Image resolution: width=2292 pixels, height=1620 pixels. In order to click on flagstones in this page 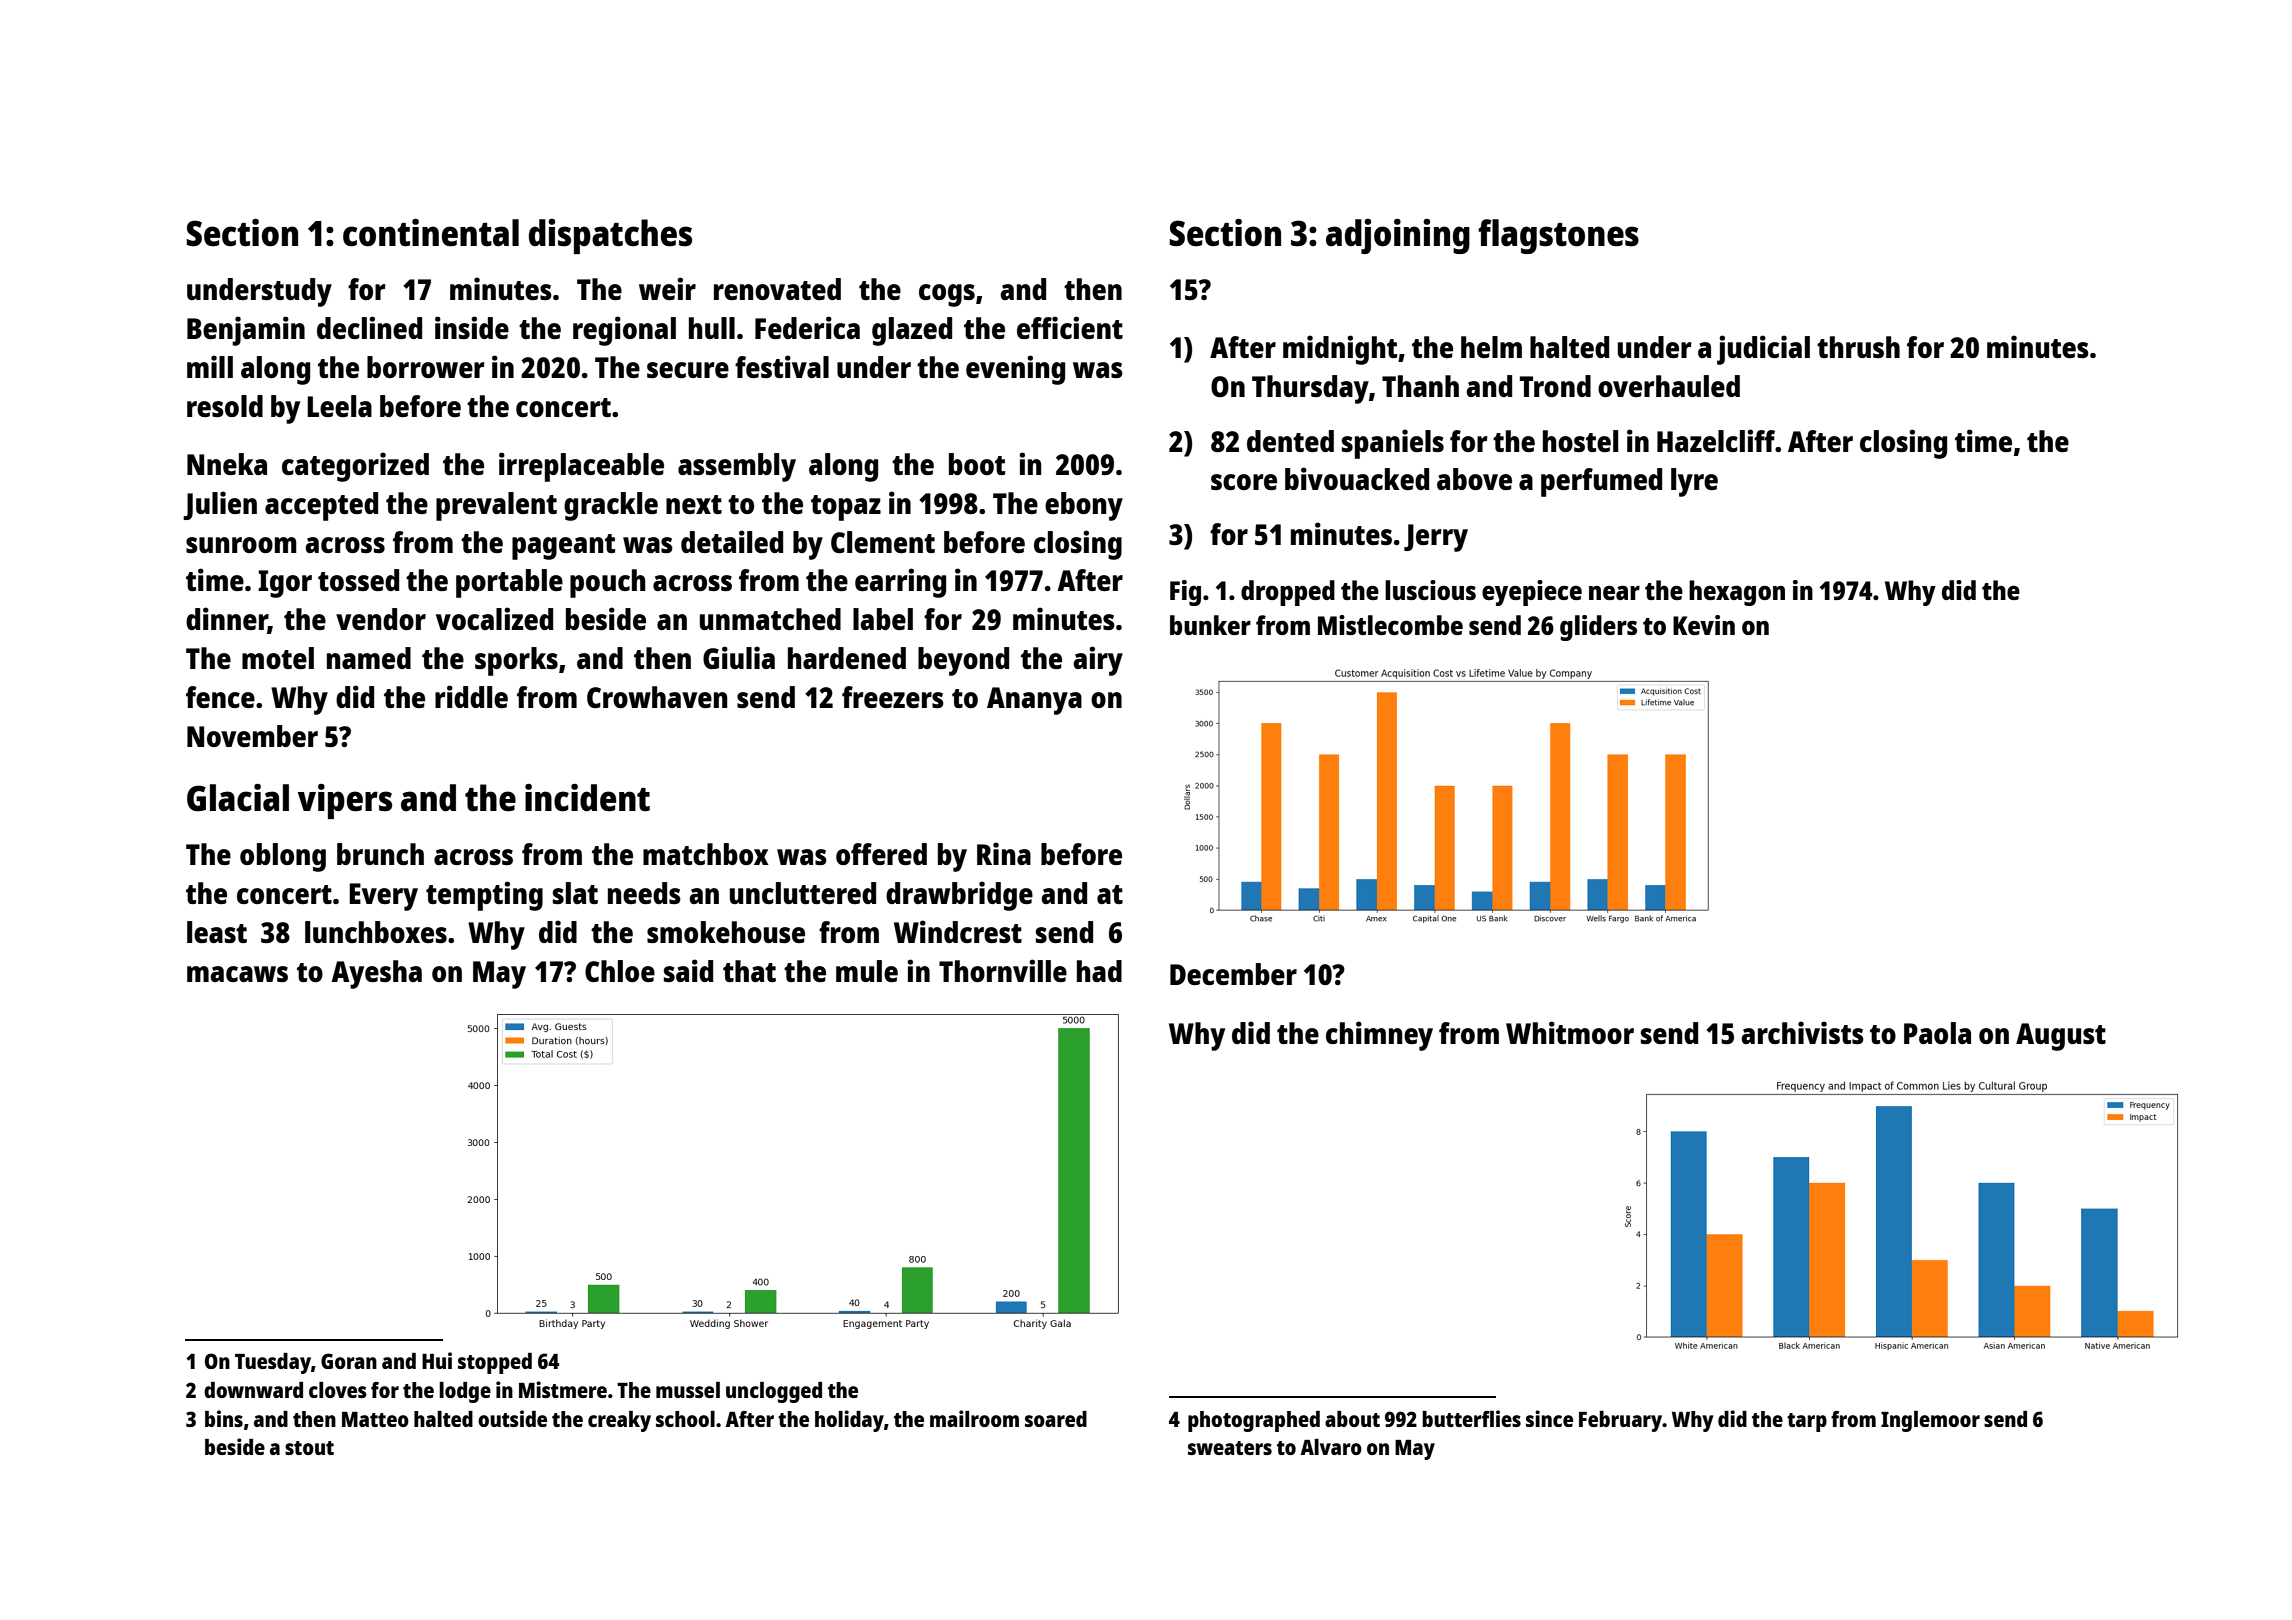, I will do `click(1558, 236)`.
